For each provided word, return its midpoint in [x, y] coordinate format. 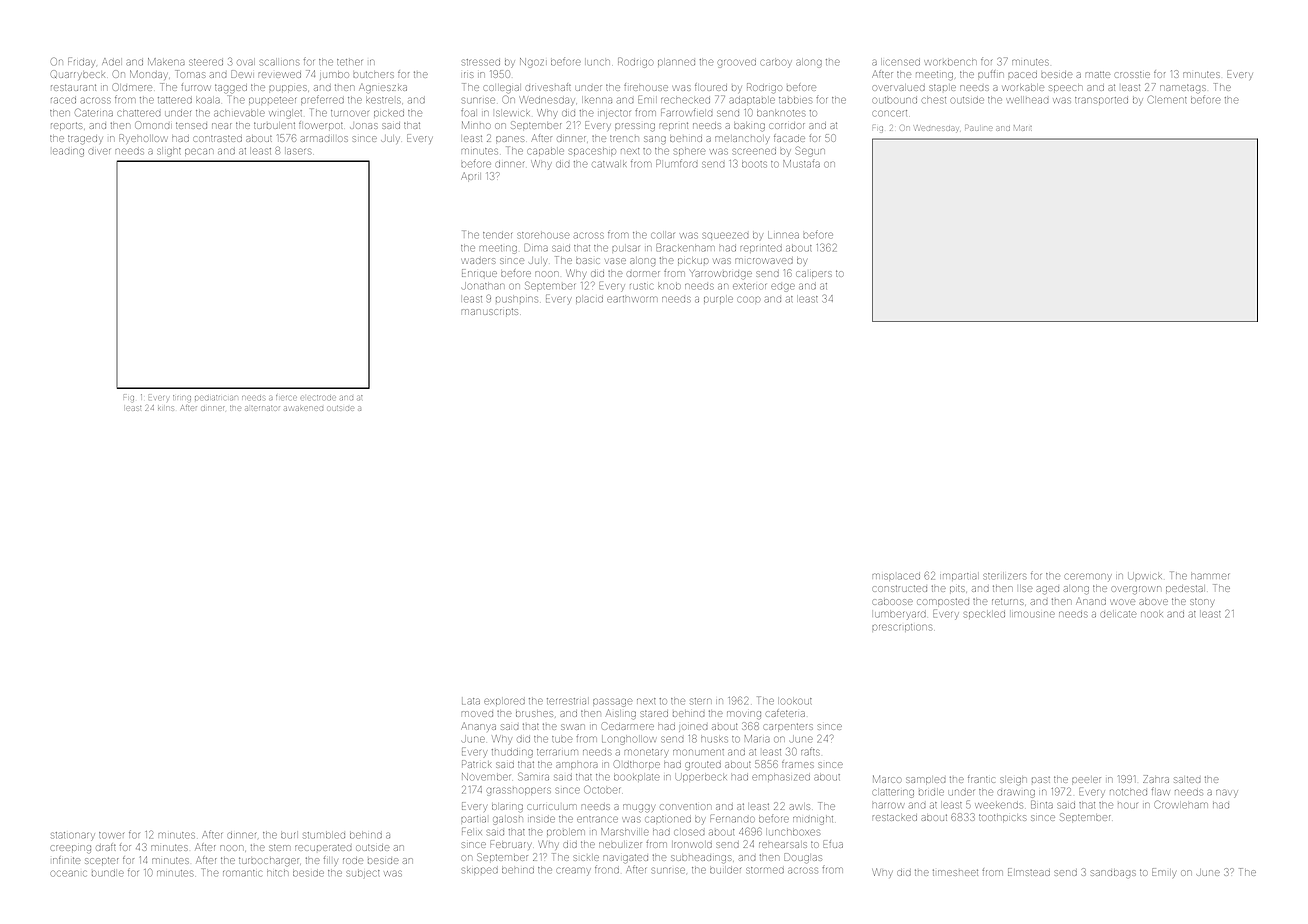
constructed [900, 588]
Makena [166, 61]
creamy [573, 872]
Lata [471, 701]
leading [68, 153]
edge [783, 288]
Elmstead [1029, 872]
